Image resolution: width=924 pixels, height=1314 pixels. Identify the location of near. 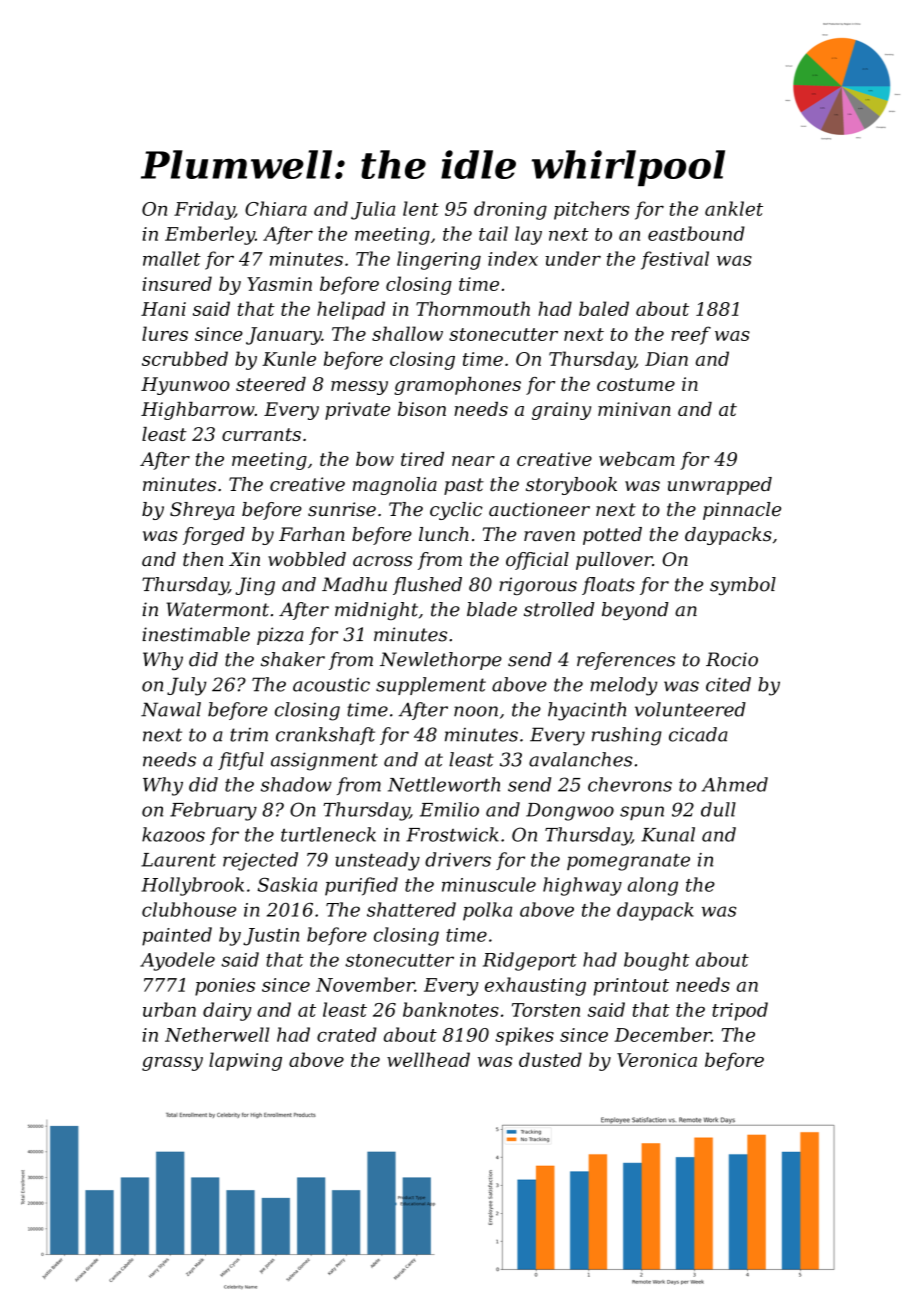
(473, 461).
